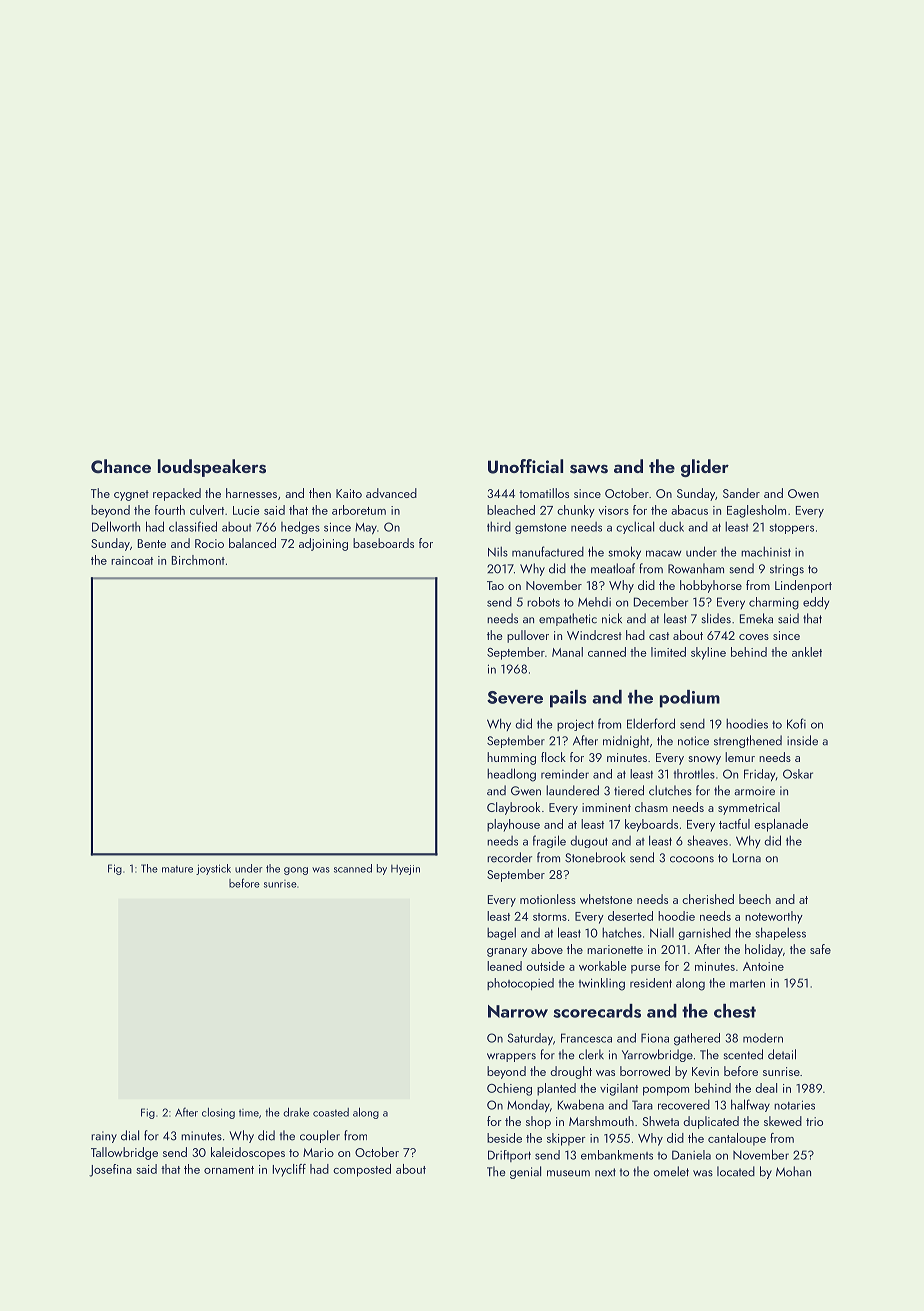 This screenshot has height=1311, width=924. What do you see at coordinates (740, 757) in the screenshot?
I see `lemur` at bounding box center [740, 757].
